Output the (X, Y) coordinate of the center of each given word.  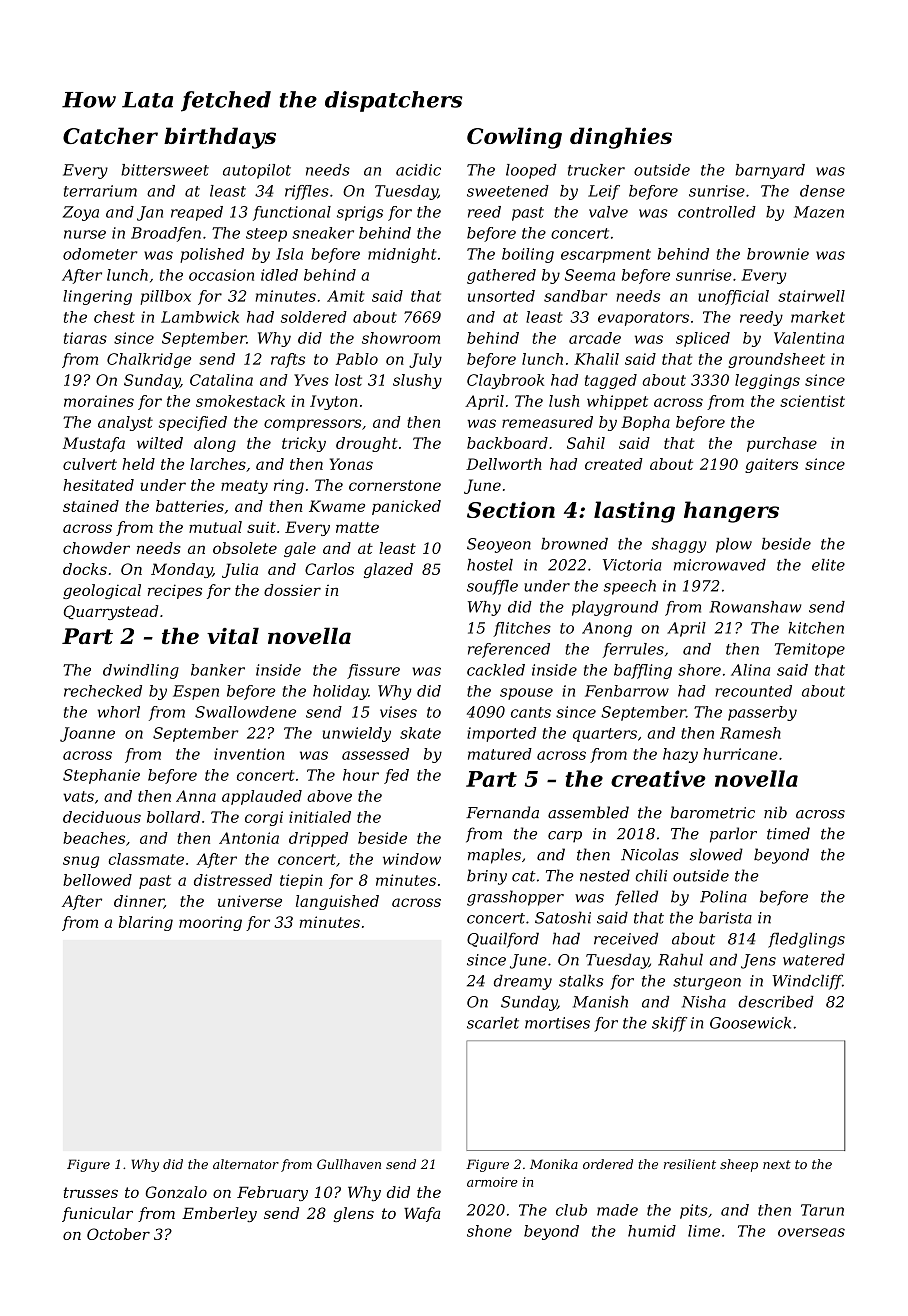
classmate (146, 859)
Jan (150, 213)
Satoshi (563, 917)
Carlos (329, 569)
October (118, 1234)
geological (102, 591)
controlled (717, 212)
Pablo (357, 359)
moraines (99, 401)
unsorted (501, 296)
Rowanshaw (755, 607)
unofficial (733, 297)
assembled (588, 812)
